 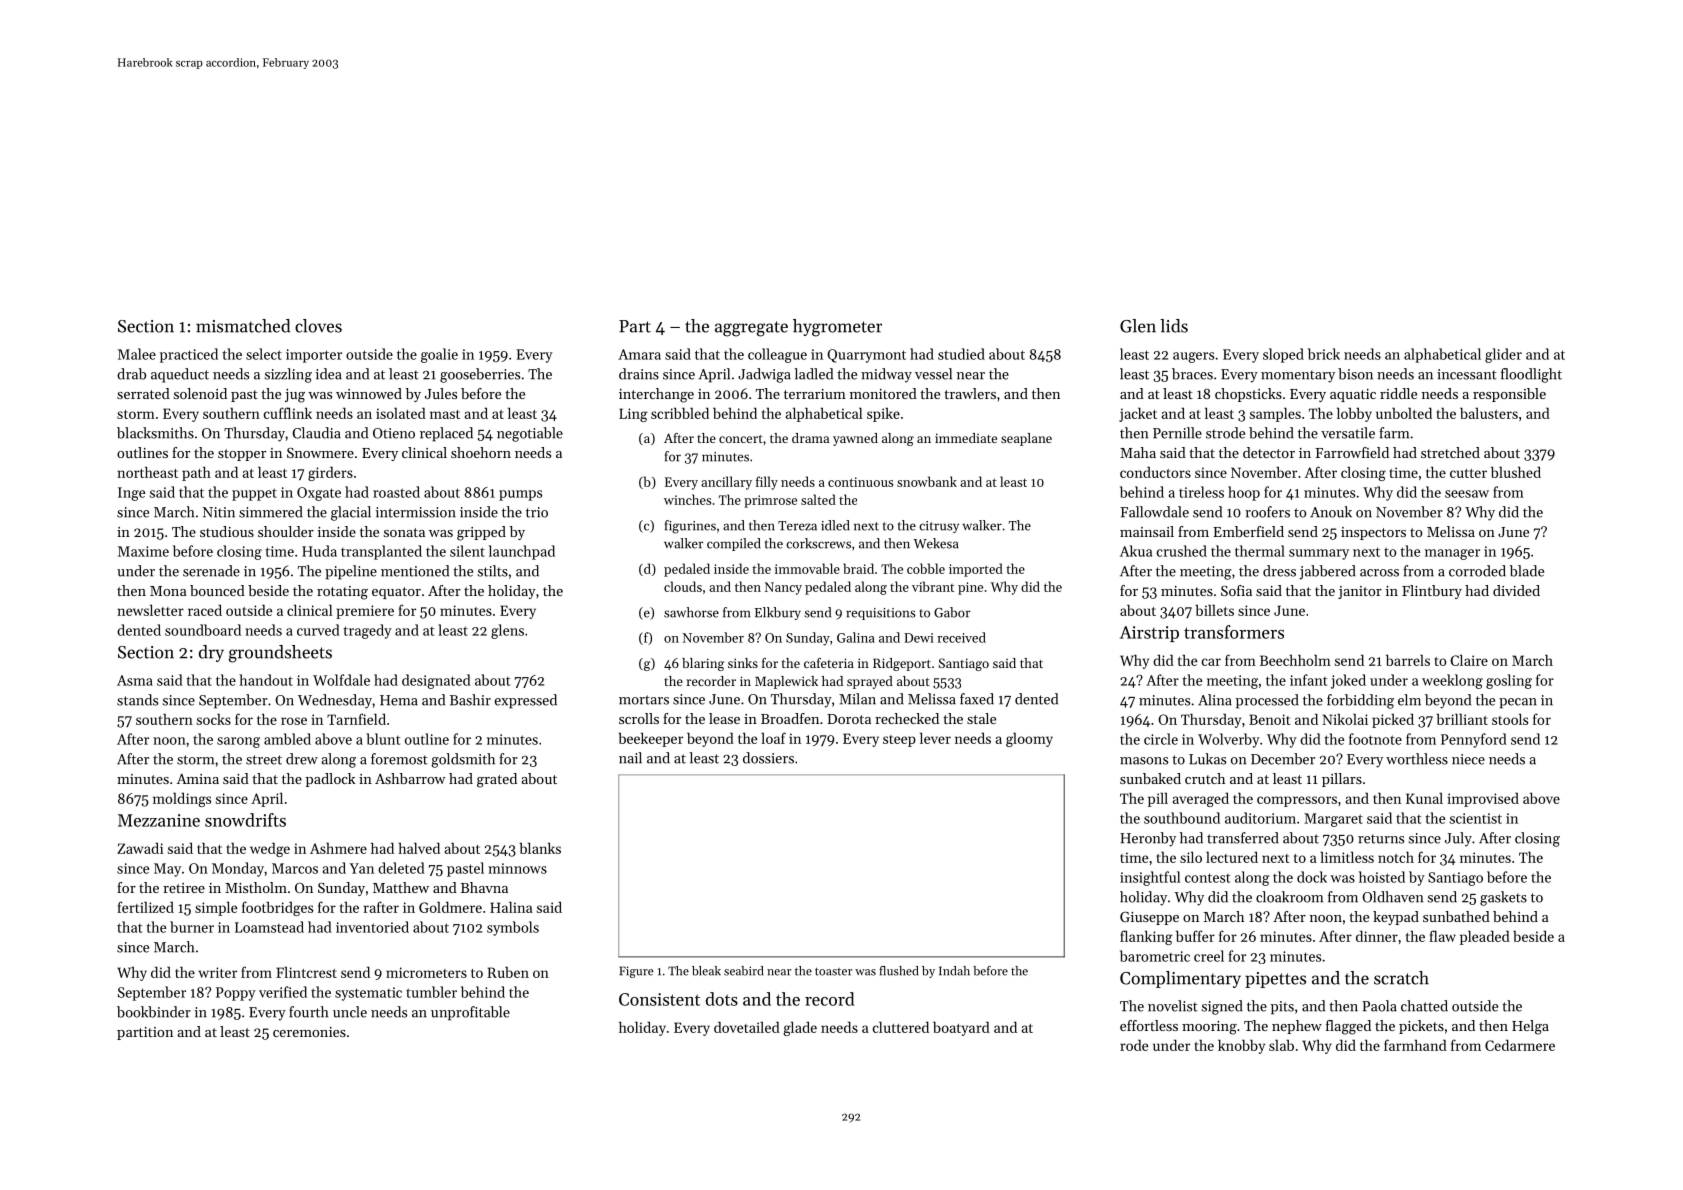 I want to click on hoisted, so click(x=1382, y=877).
